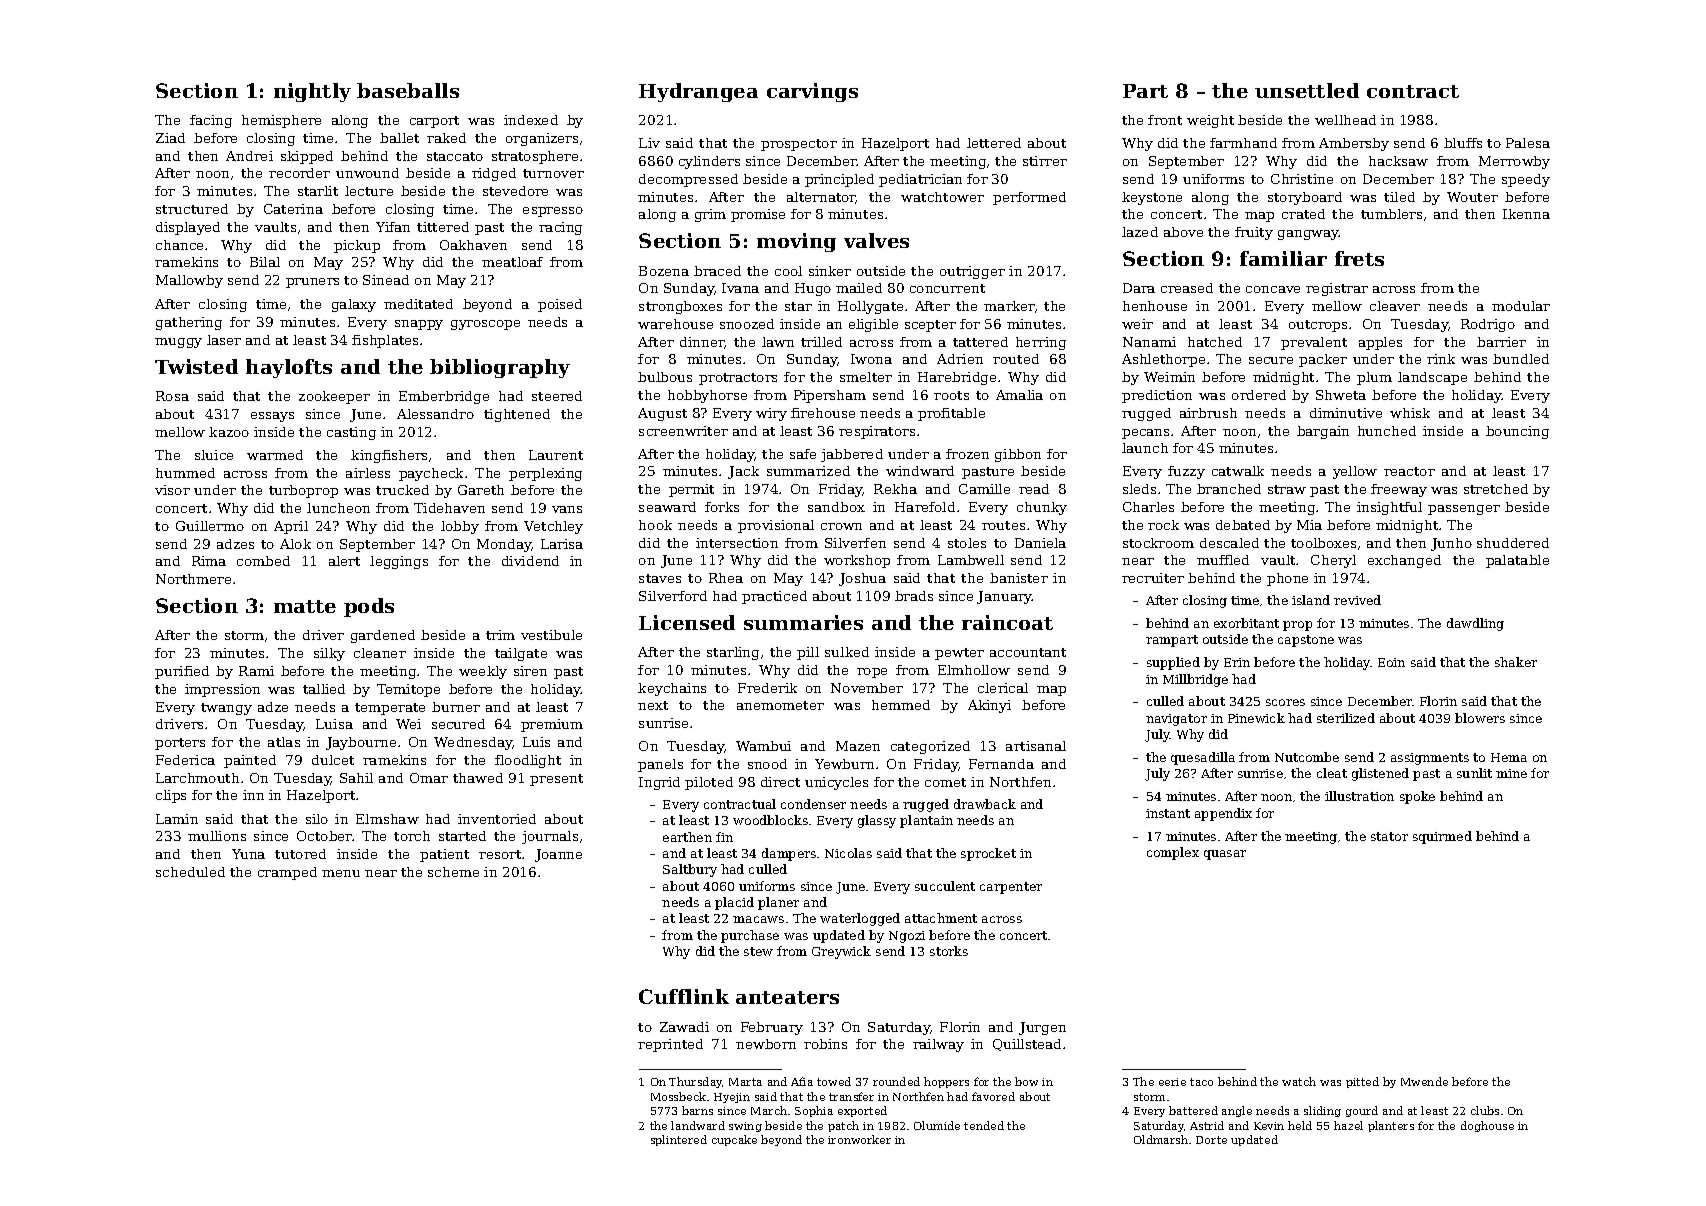  What do you see at coordinates (193, 579) in the image?
I see `Northmere` at bounding box center [193, 579].
